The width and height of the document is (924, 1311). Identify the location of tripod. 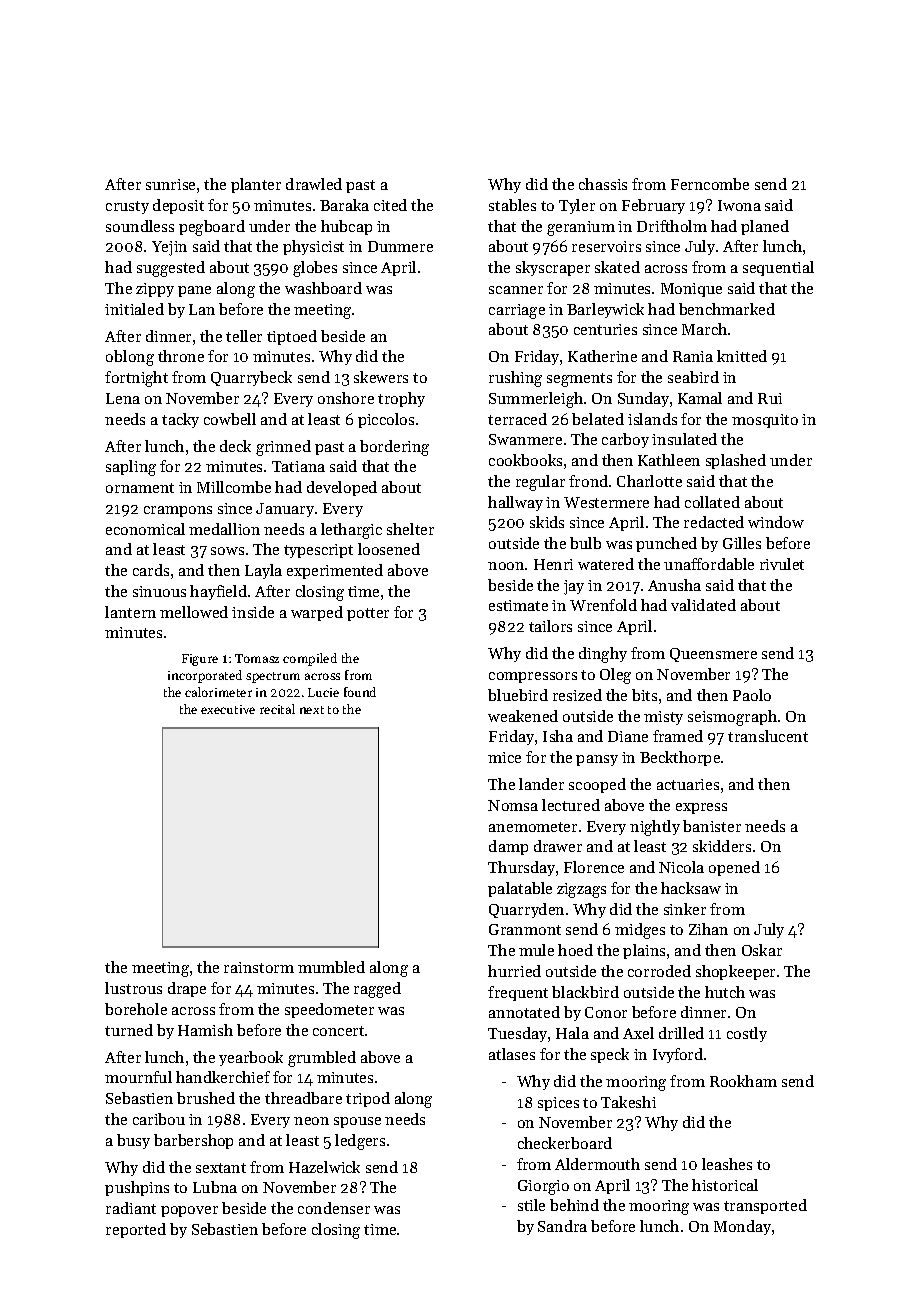
(368, 1099).
